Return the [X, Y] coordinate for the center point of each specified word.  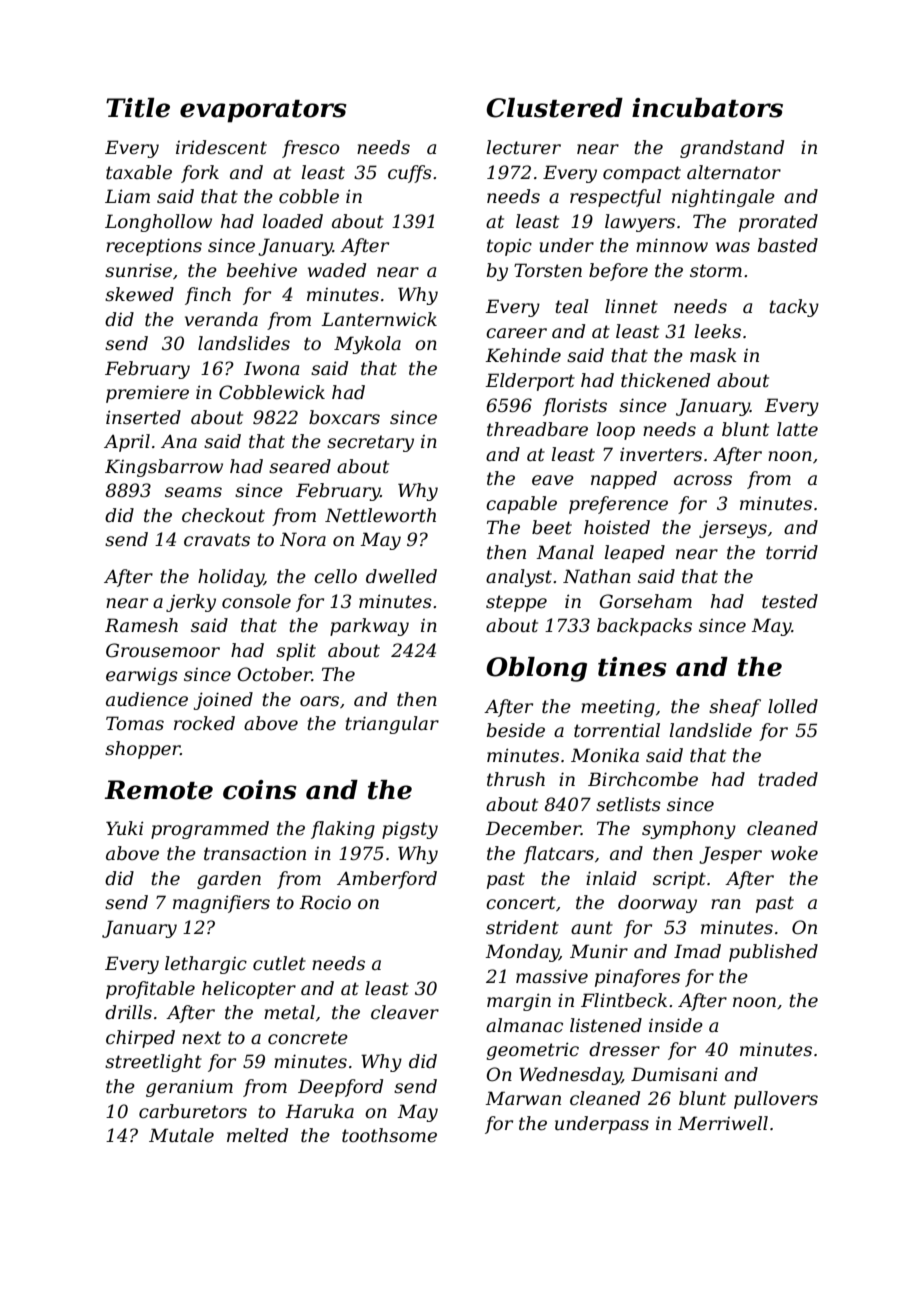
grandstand [732, 149]
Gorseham [646, 601]
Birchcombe [643, 779]
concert [521, 903]
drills [128, 1012]
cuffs [410, 174]
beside [516, 730]
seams [193, 492]
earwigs [142, 676]
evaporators [263, 111]
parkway [369, 627]
